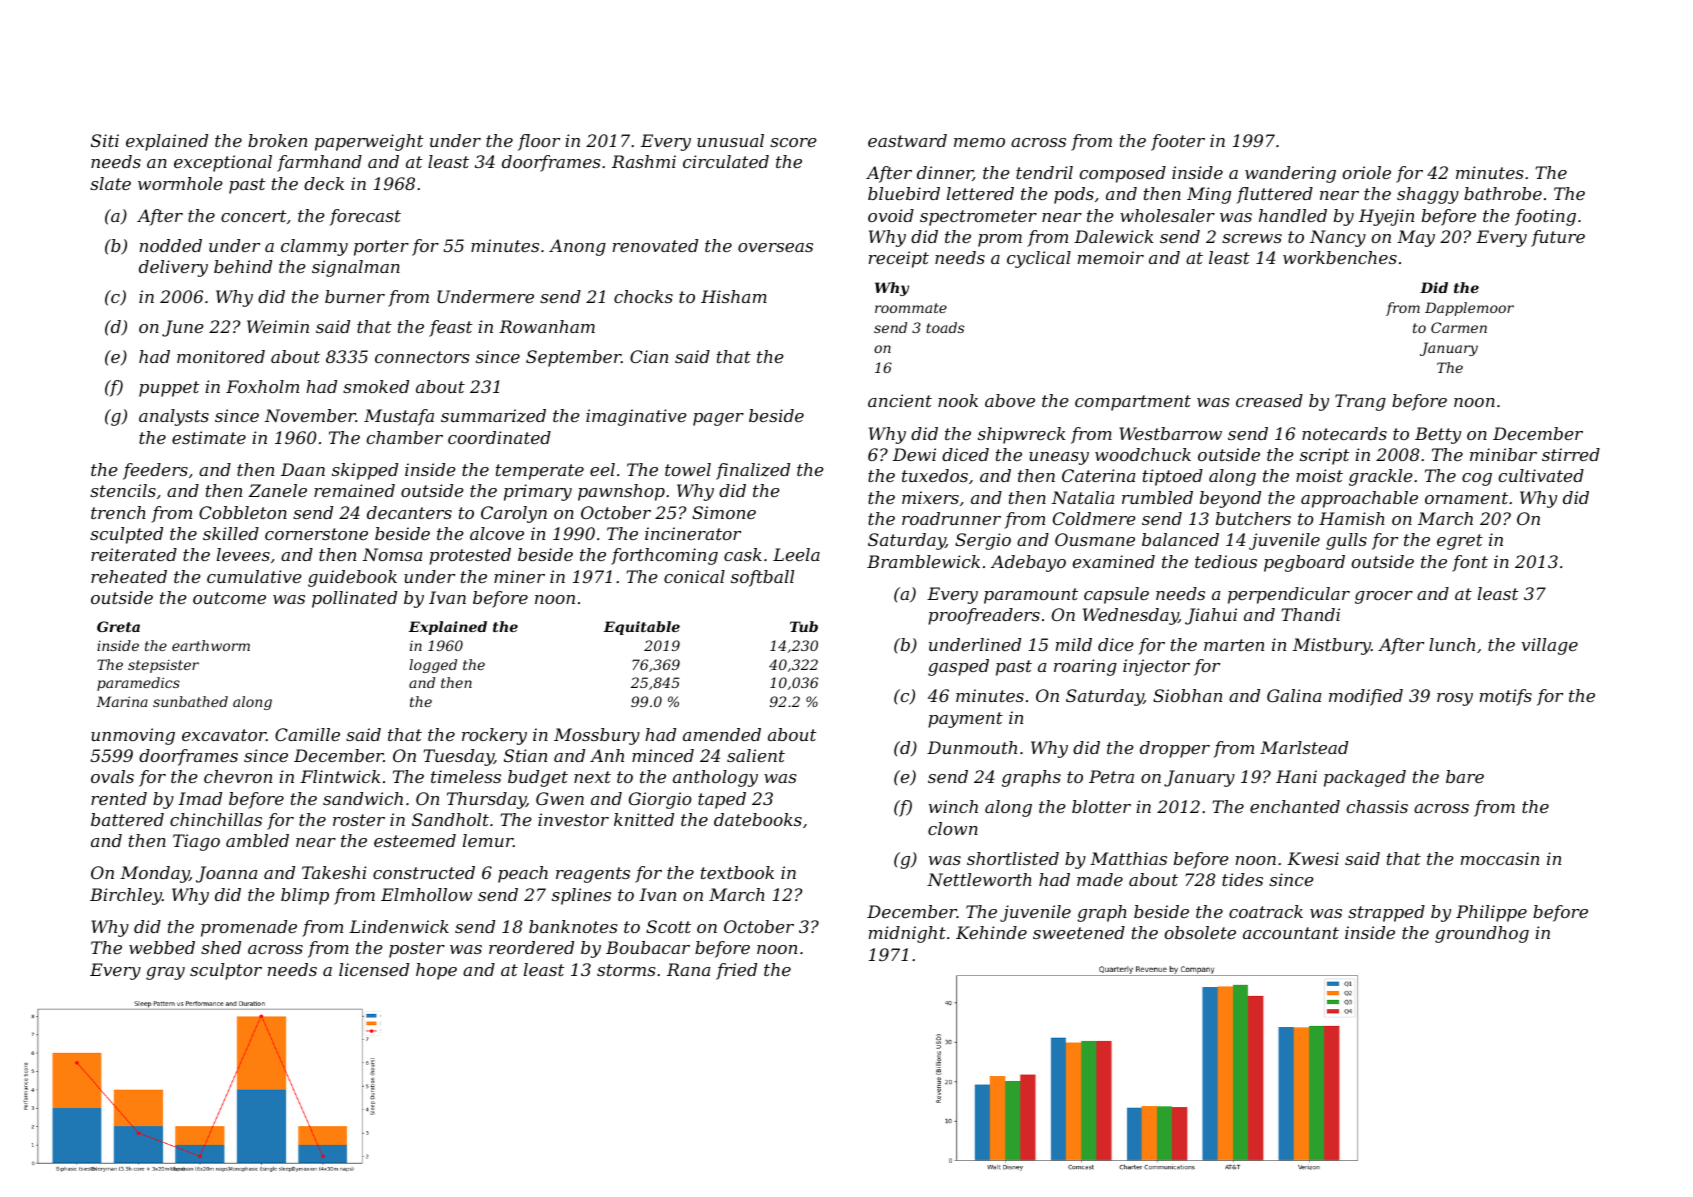 The image size is (1693, 1197). Describe the element at coordinates (1340, 257) in the screenshot. I see `workbenches` at that location.
